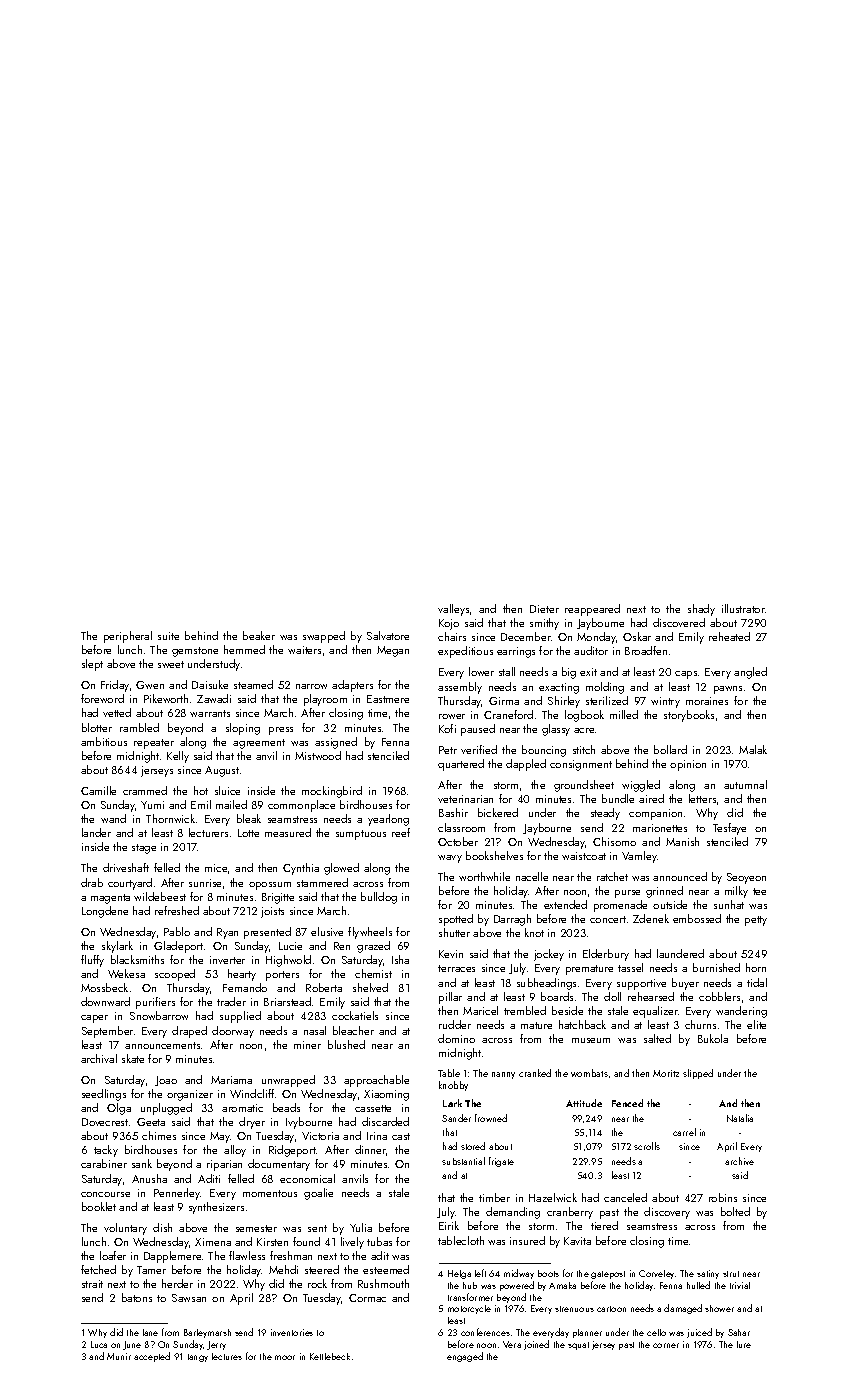  What do you see at coordinates (453, 610) in the screenshot?
I see `valleys` at bounding box center [453, 610].
